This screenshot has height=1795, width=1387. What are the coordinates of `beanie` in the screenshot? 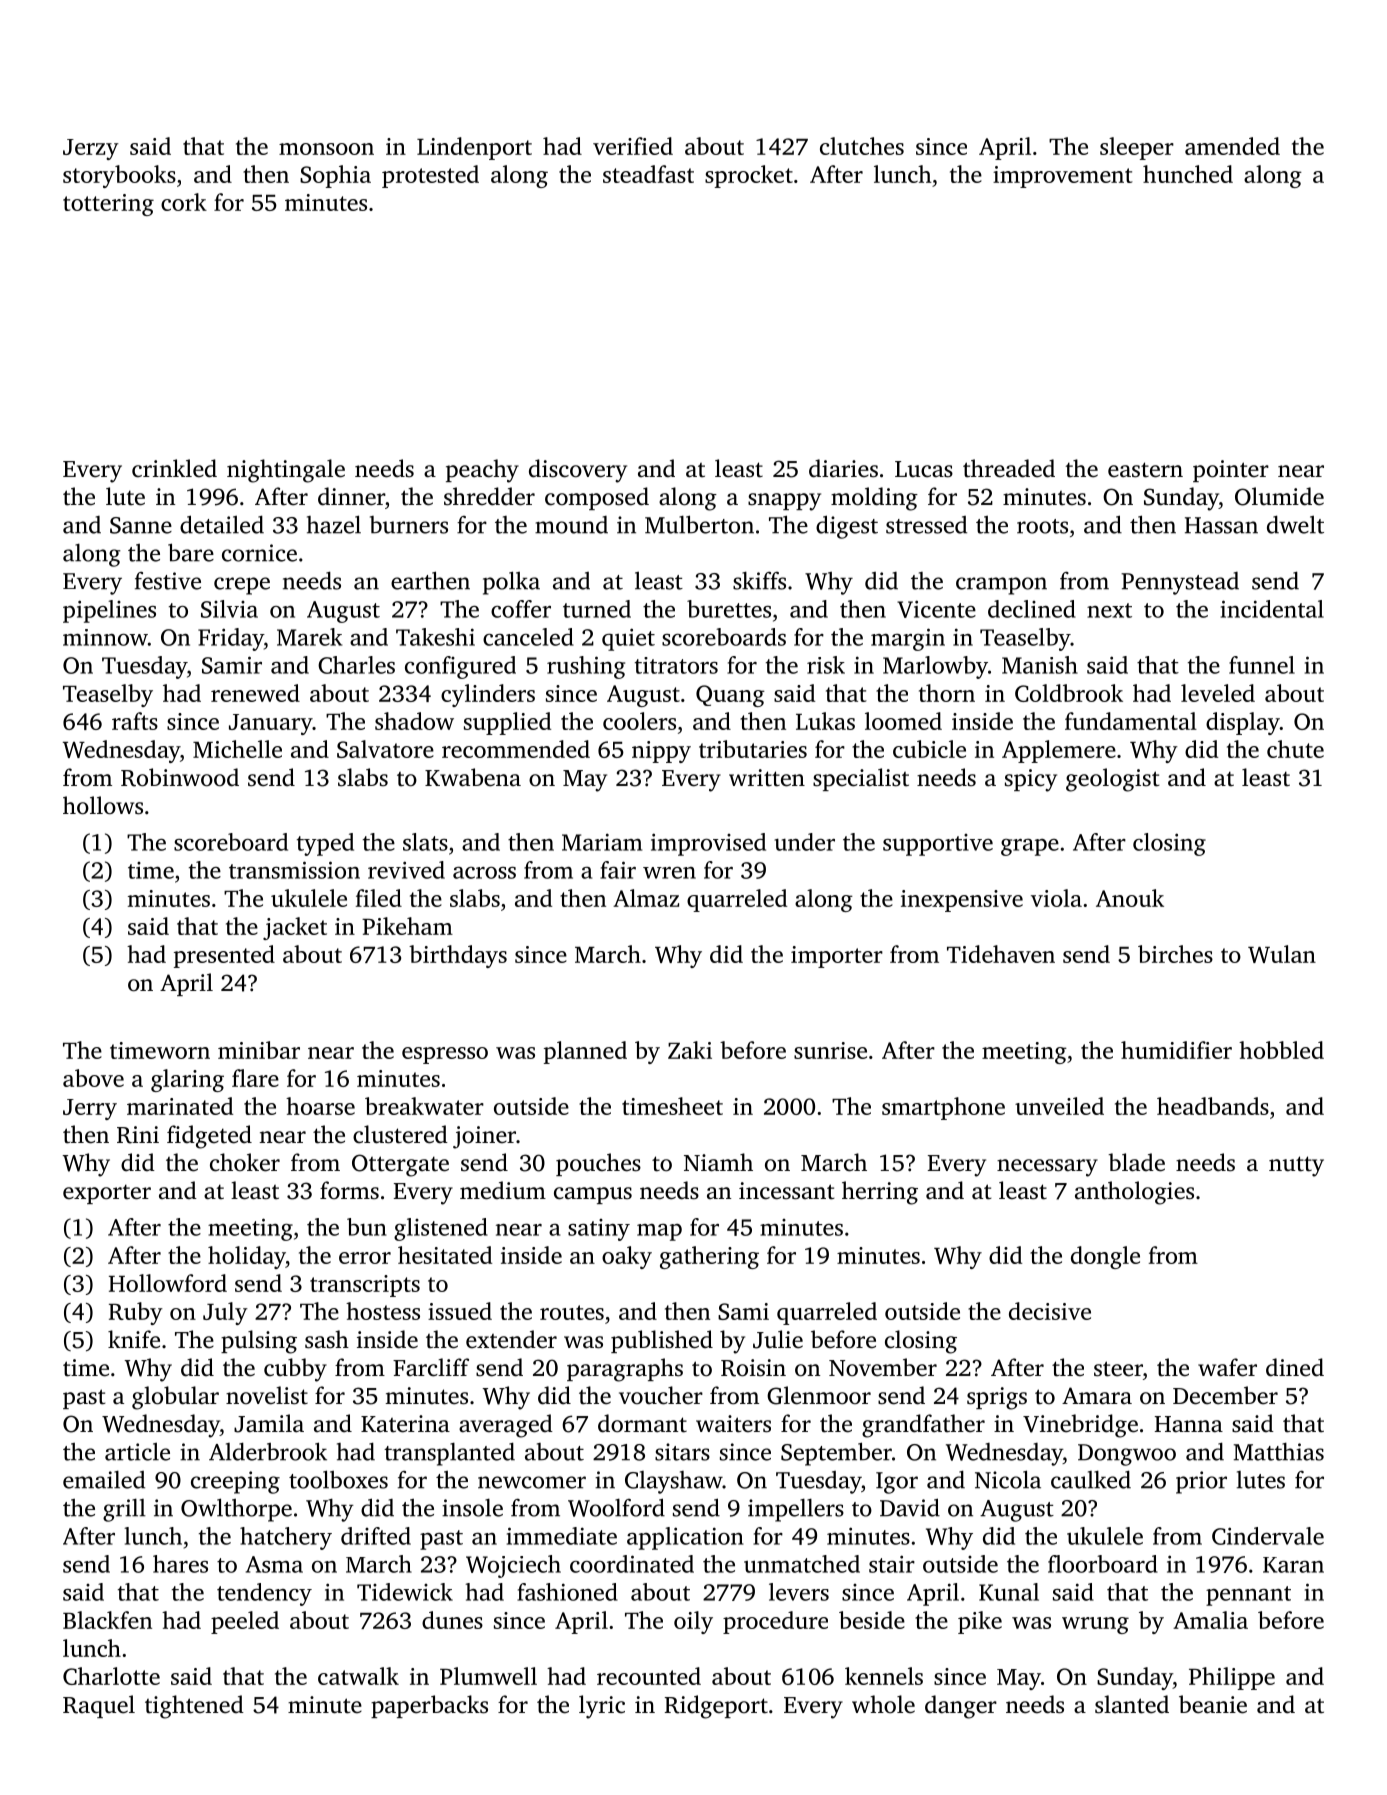 It's located at (1213, 1704).
